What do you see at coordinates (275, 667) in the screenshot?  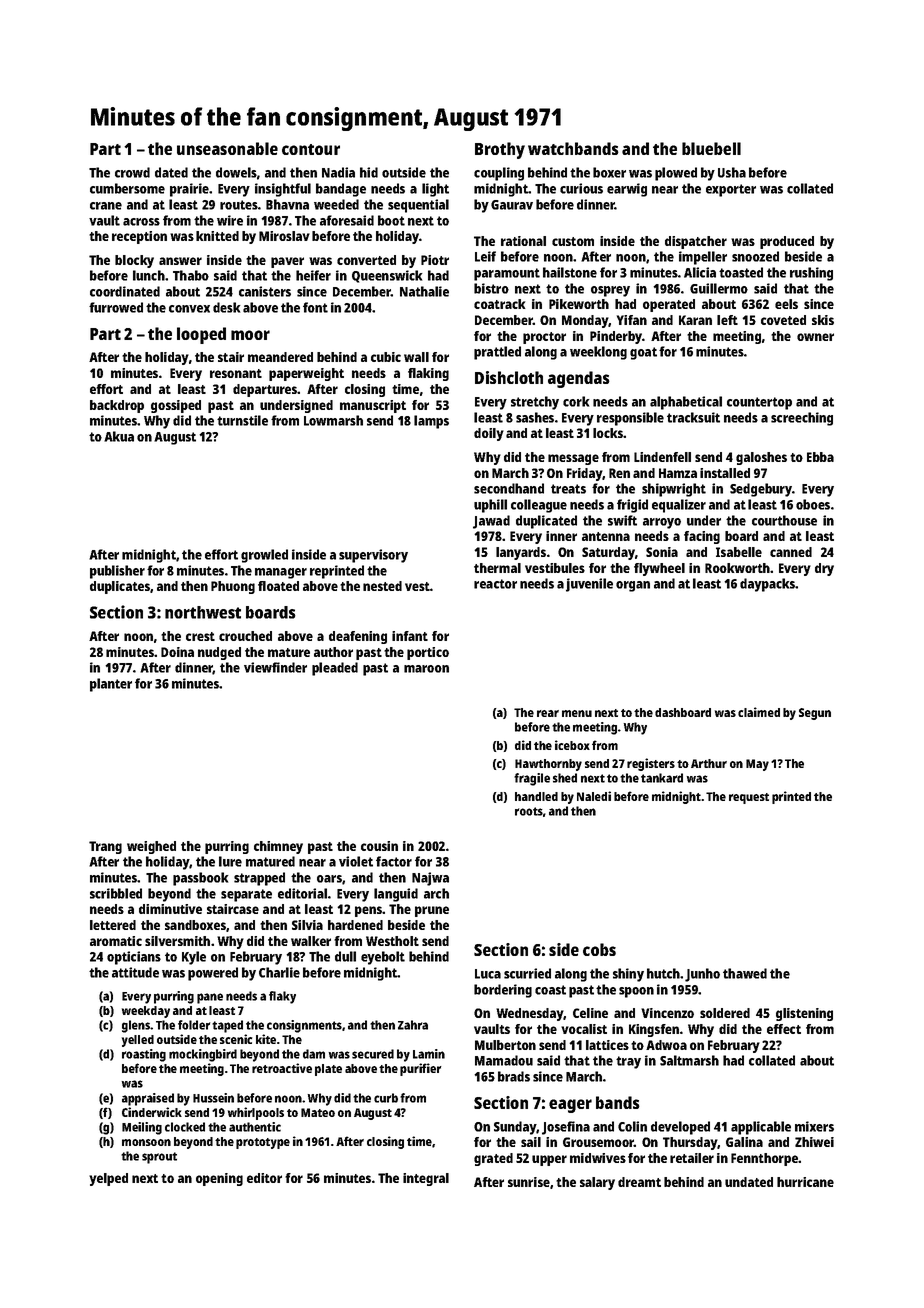 I see `viewfinder` at bounding box center [275, 667].
